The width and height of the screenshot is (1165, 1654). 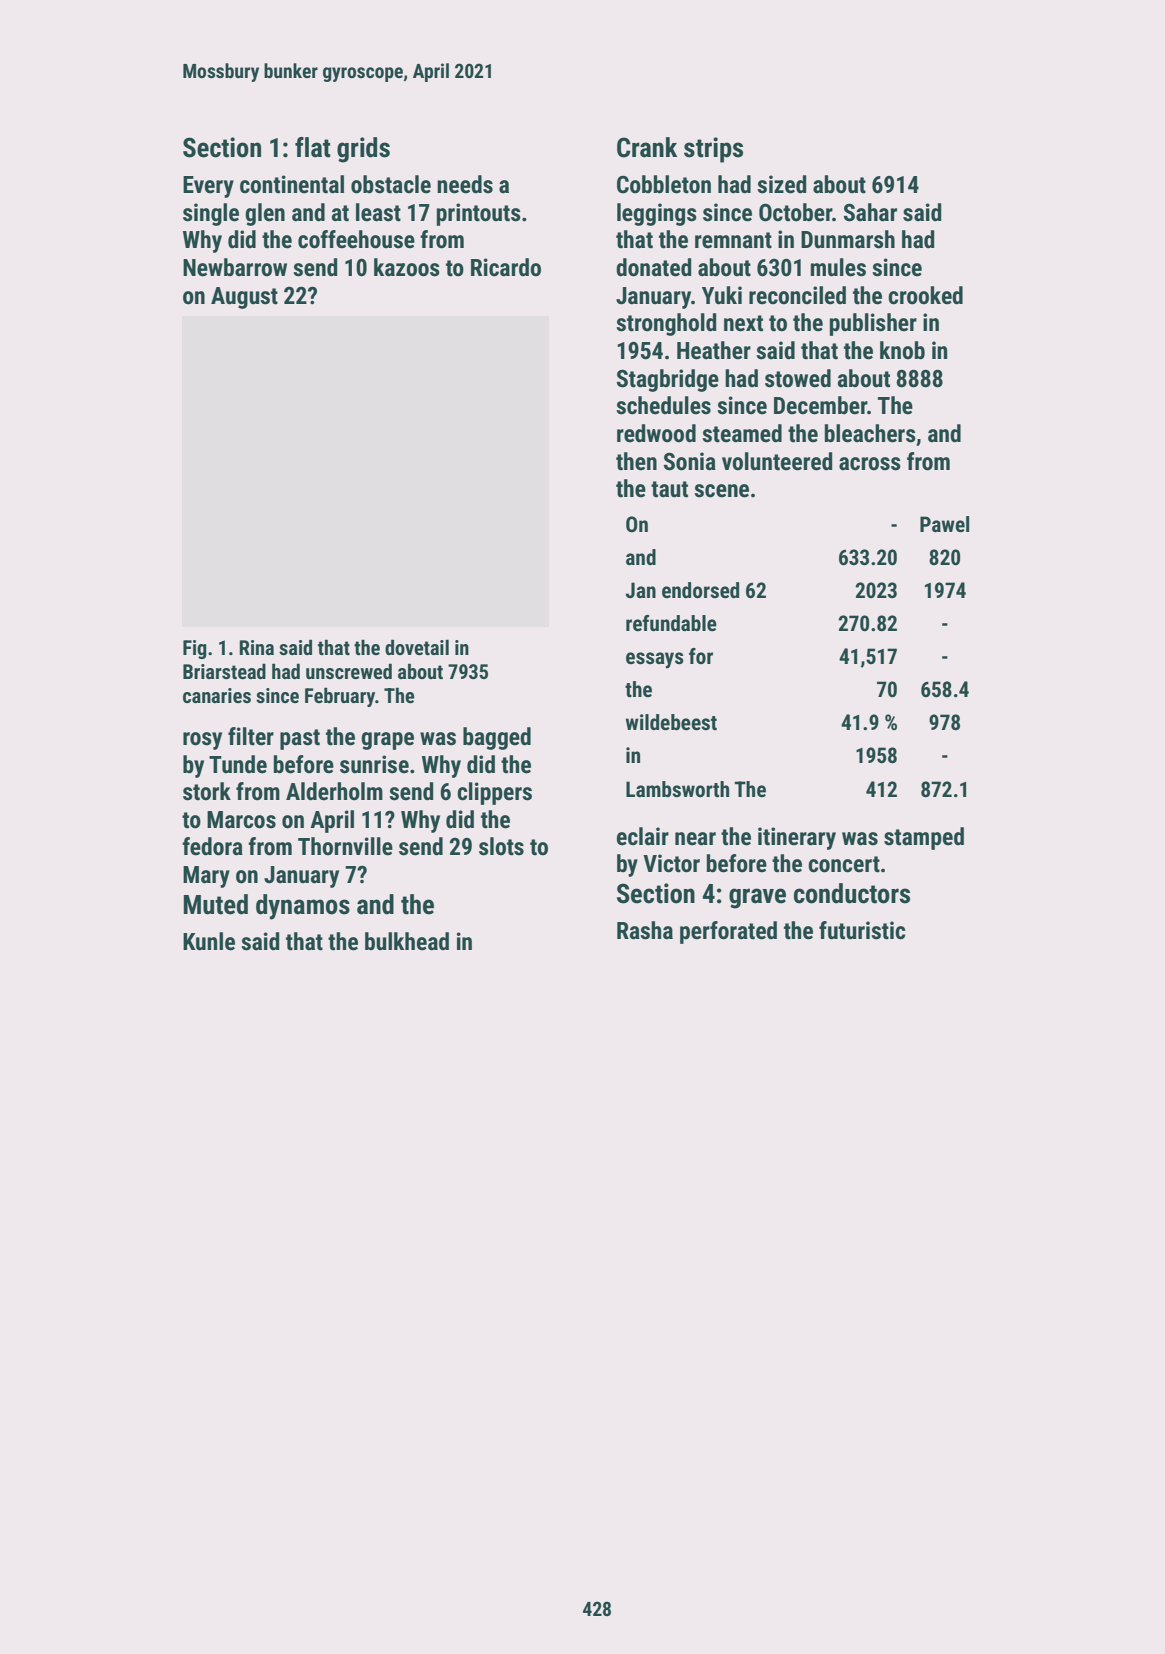 What do you see at coordinates (244, 298) in the screenshot?
I see `August` at bounding box center [244, 298].
